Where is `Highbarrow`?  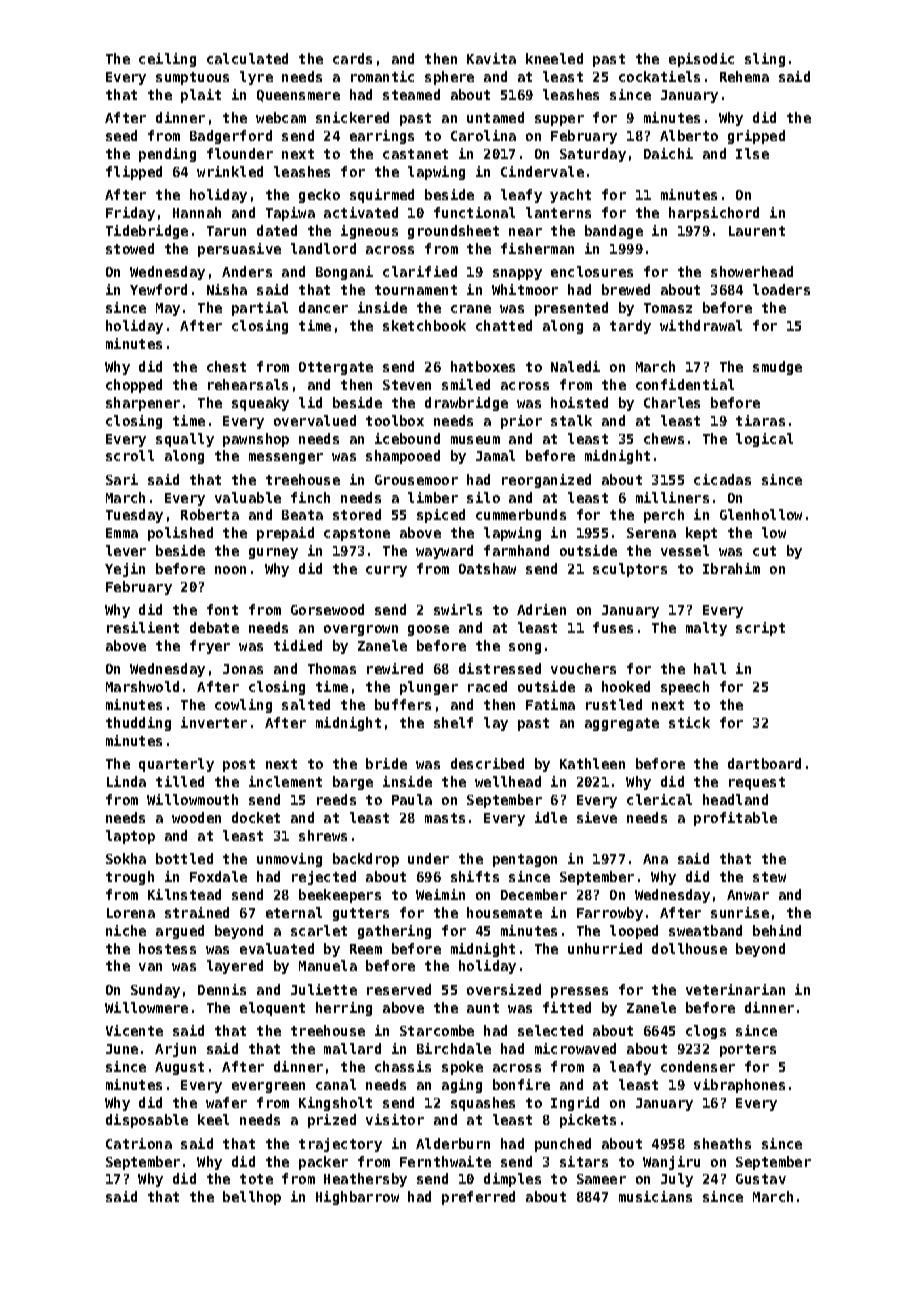 Highbarrow is located at coordinates (357, 1198).
